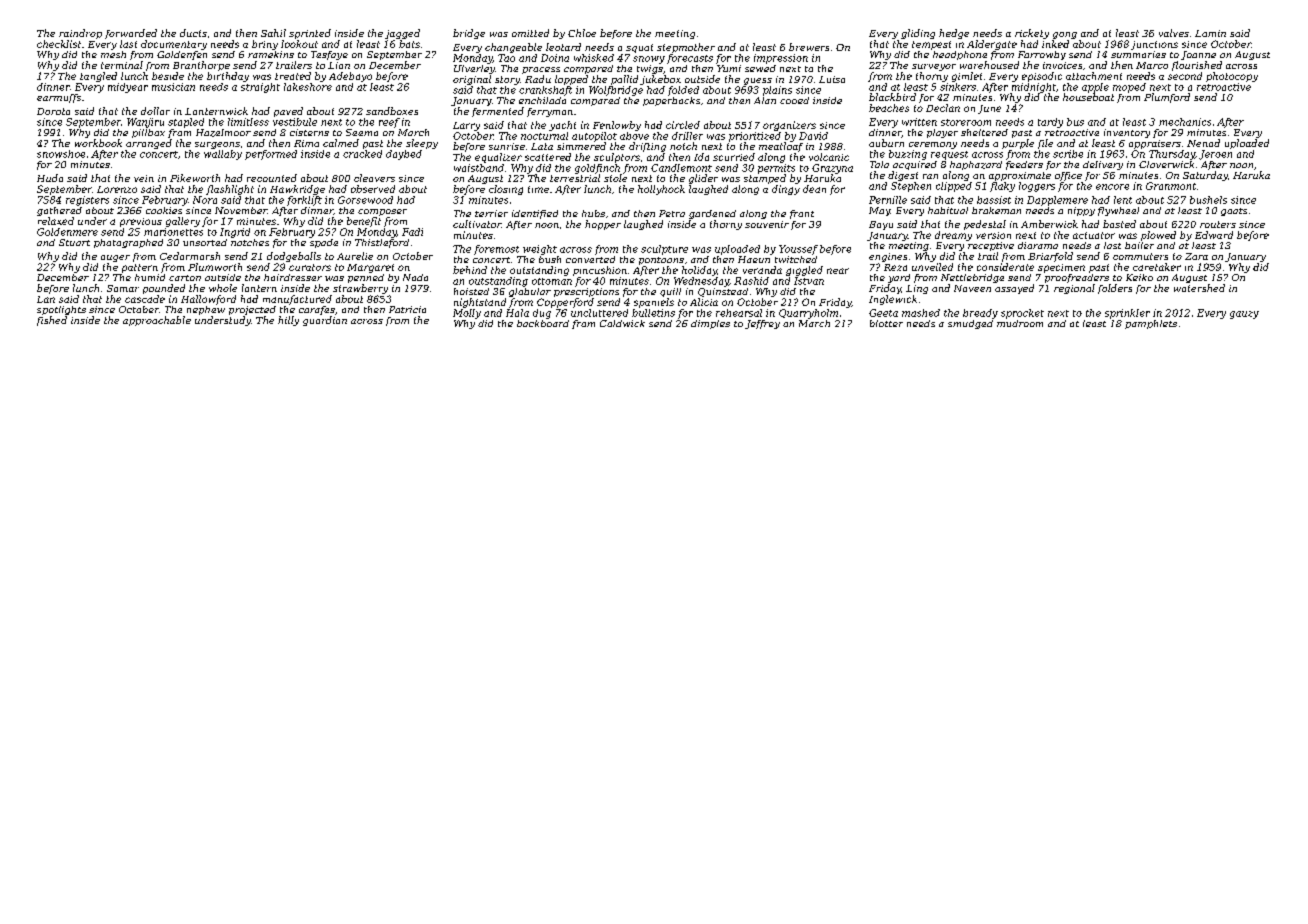 The image size is (1308, 924). I want to click on mesh, so click(113, 54).
